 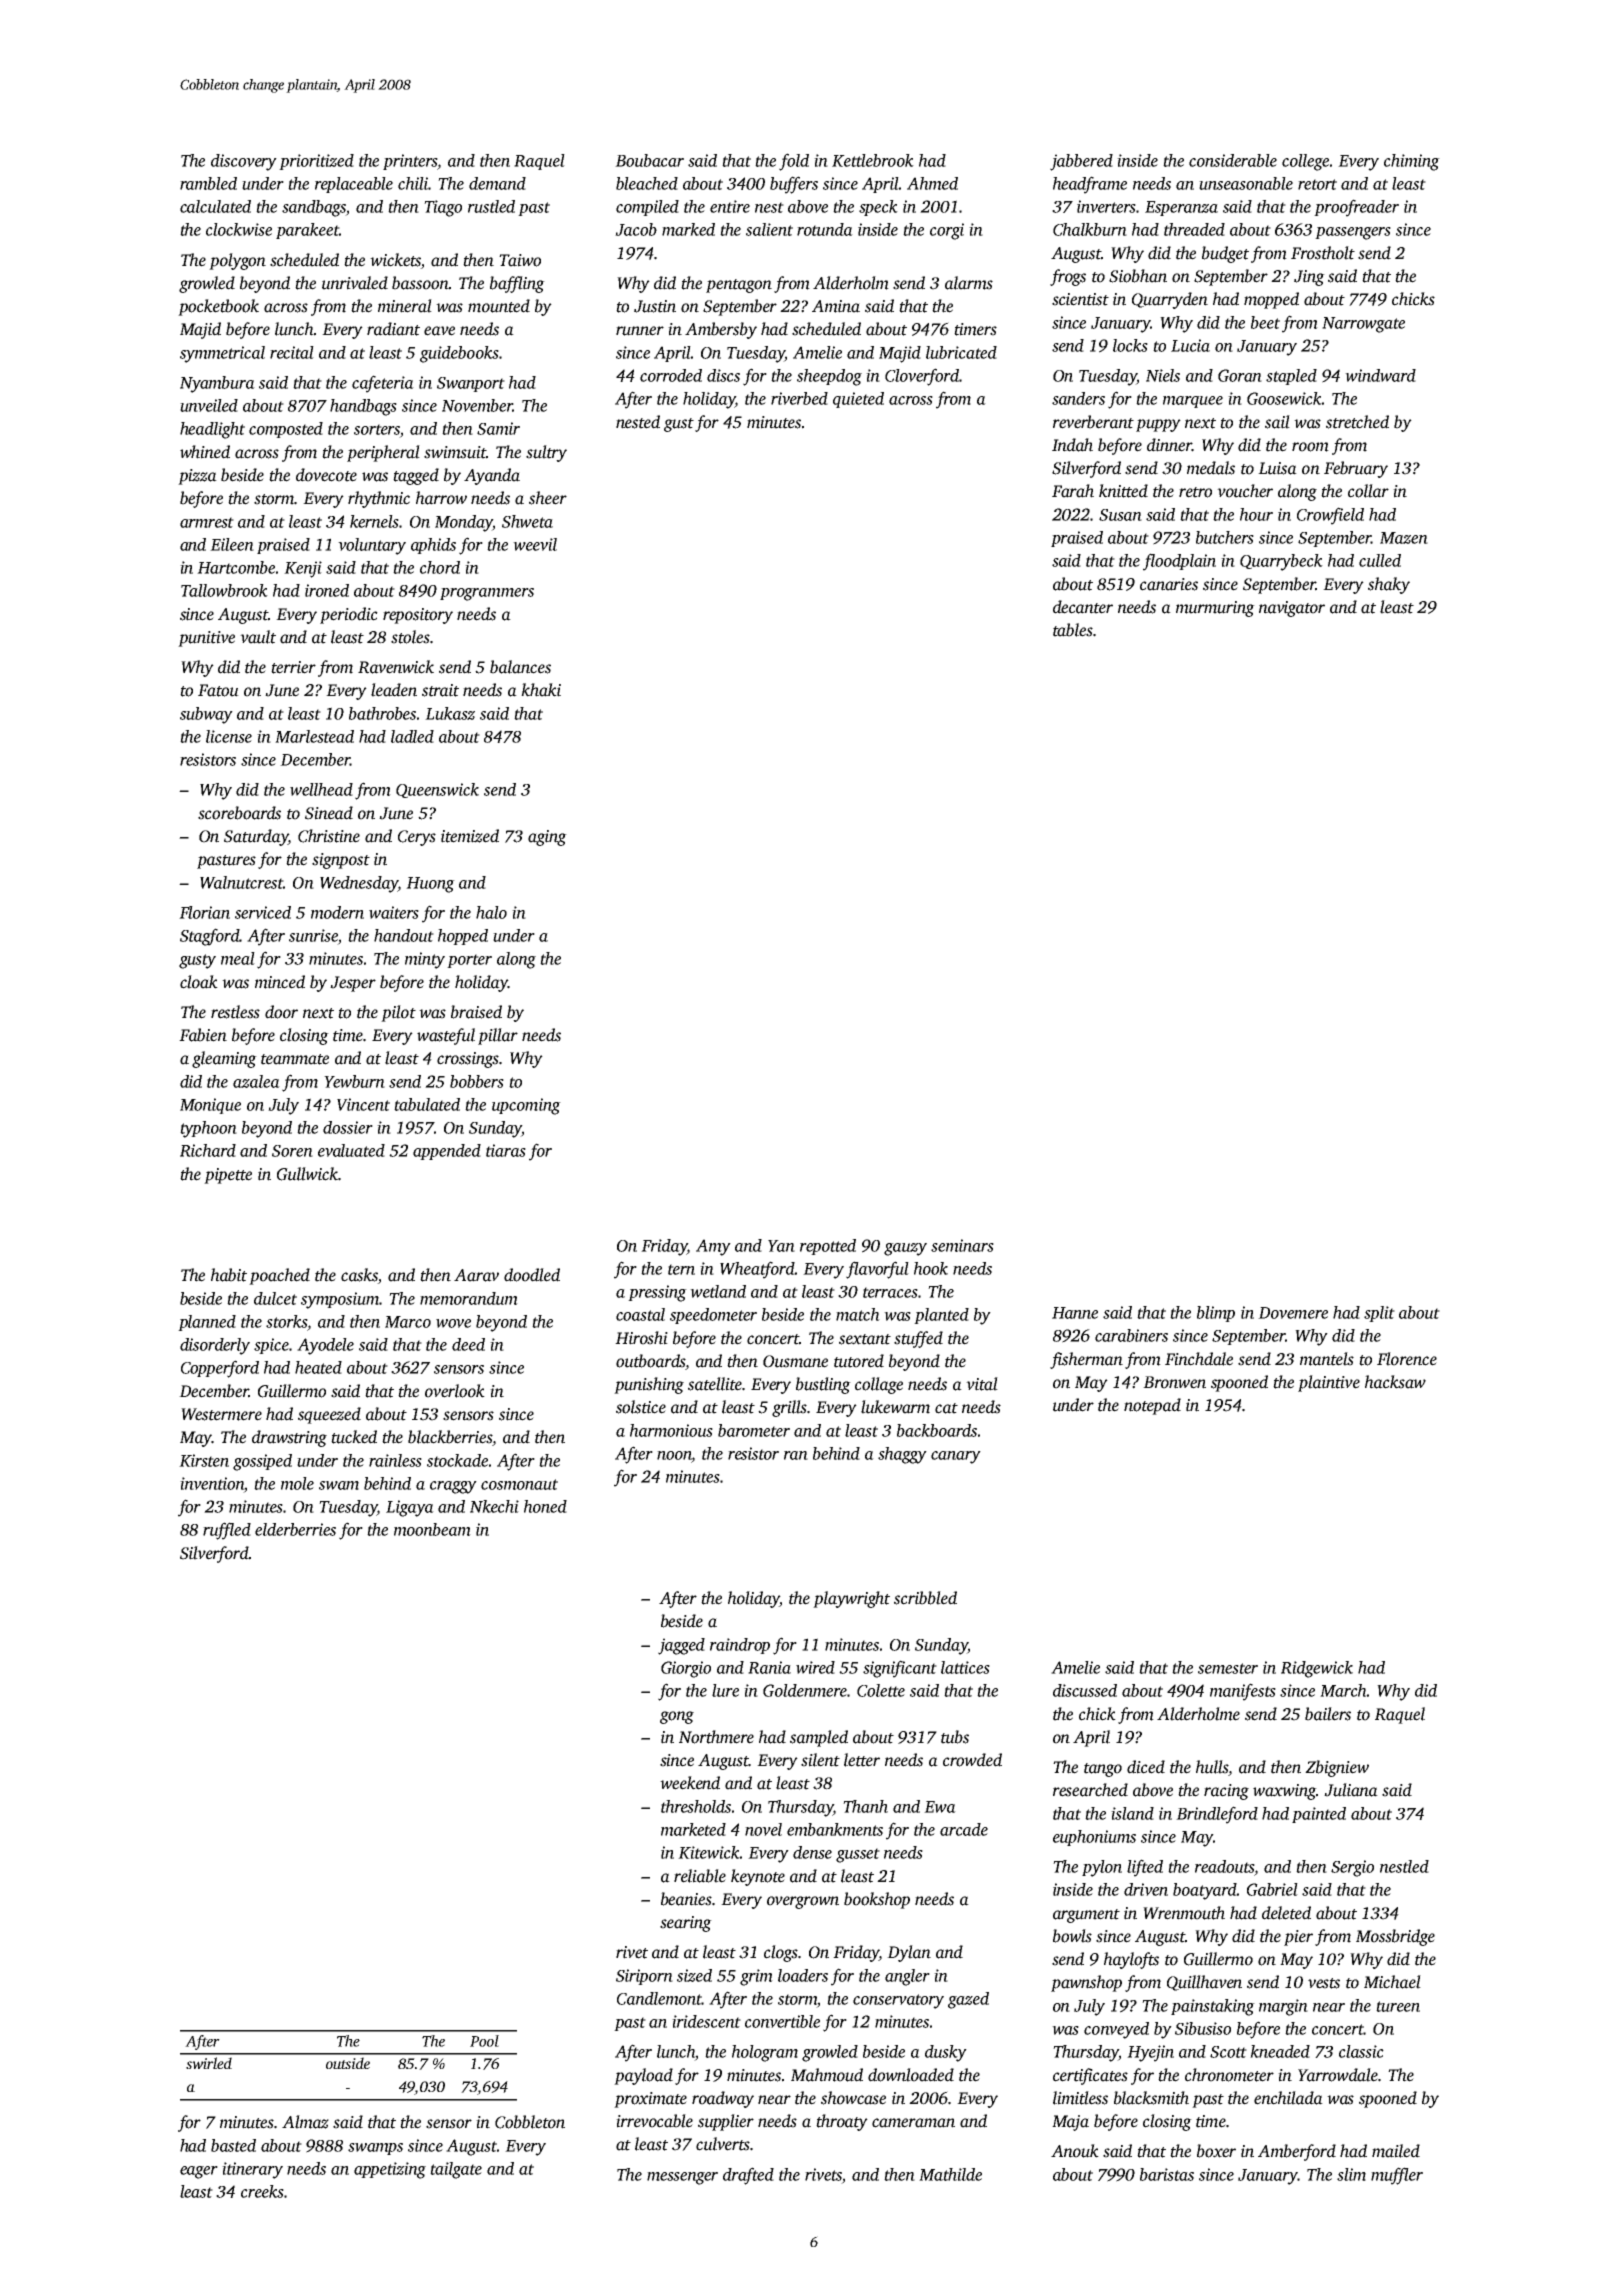 What do you see at coordinates (237, 261) in the page?
I see `polygon` at bounding box center [237, 261].
